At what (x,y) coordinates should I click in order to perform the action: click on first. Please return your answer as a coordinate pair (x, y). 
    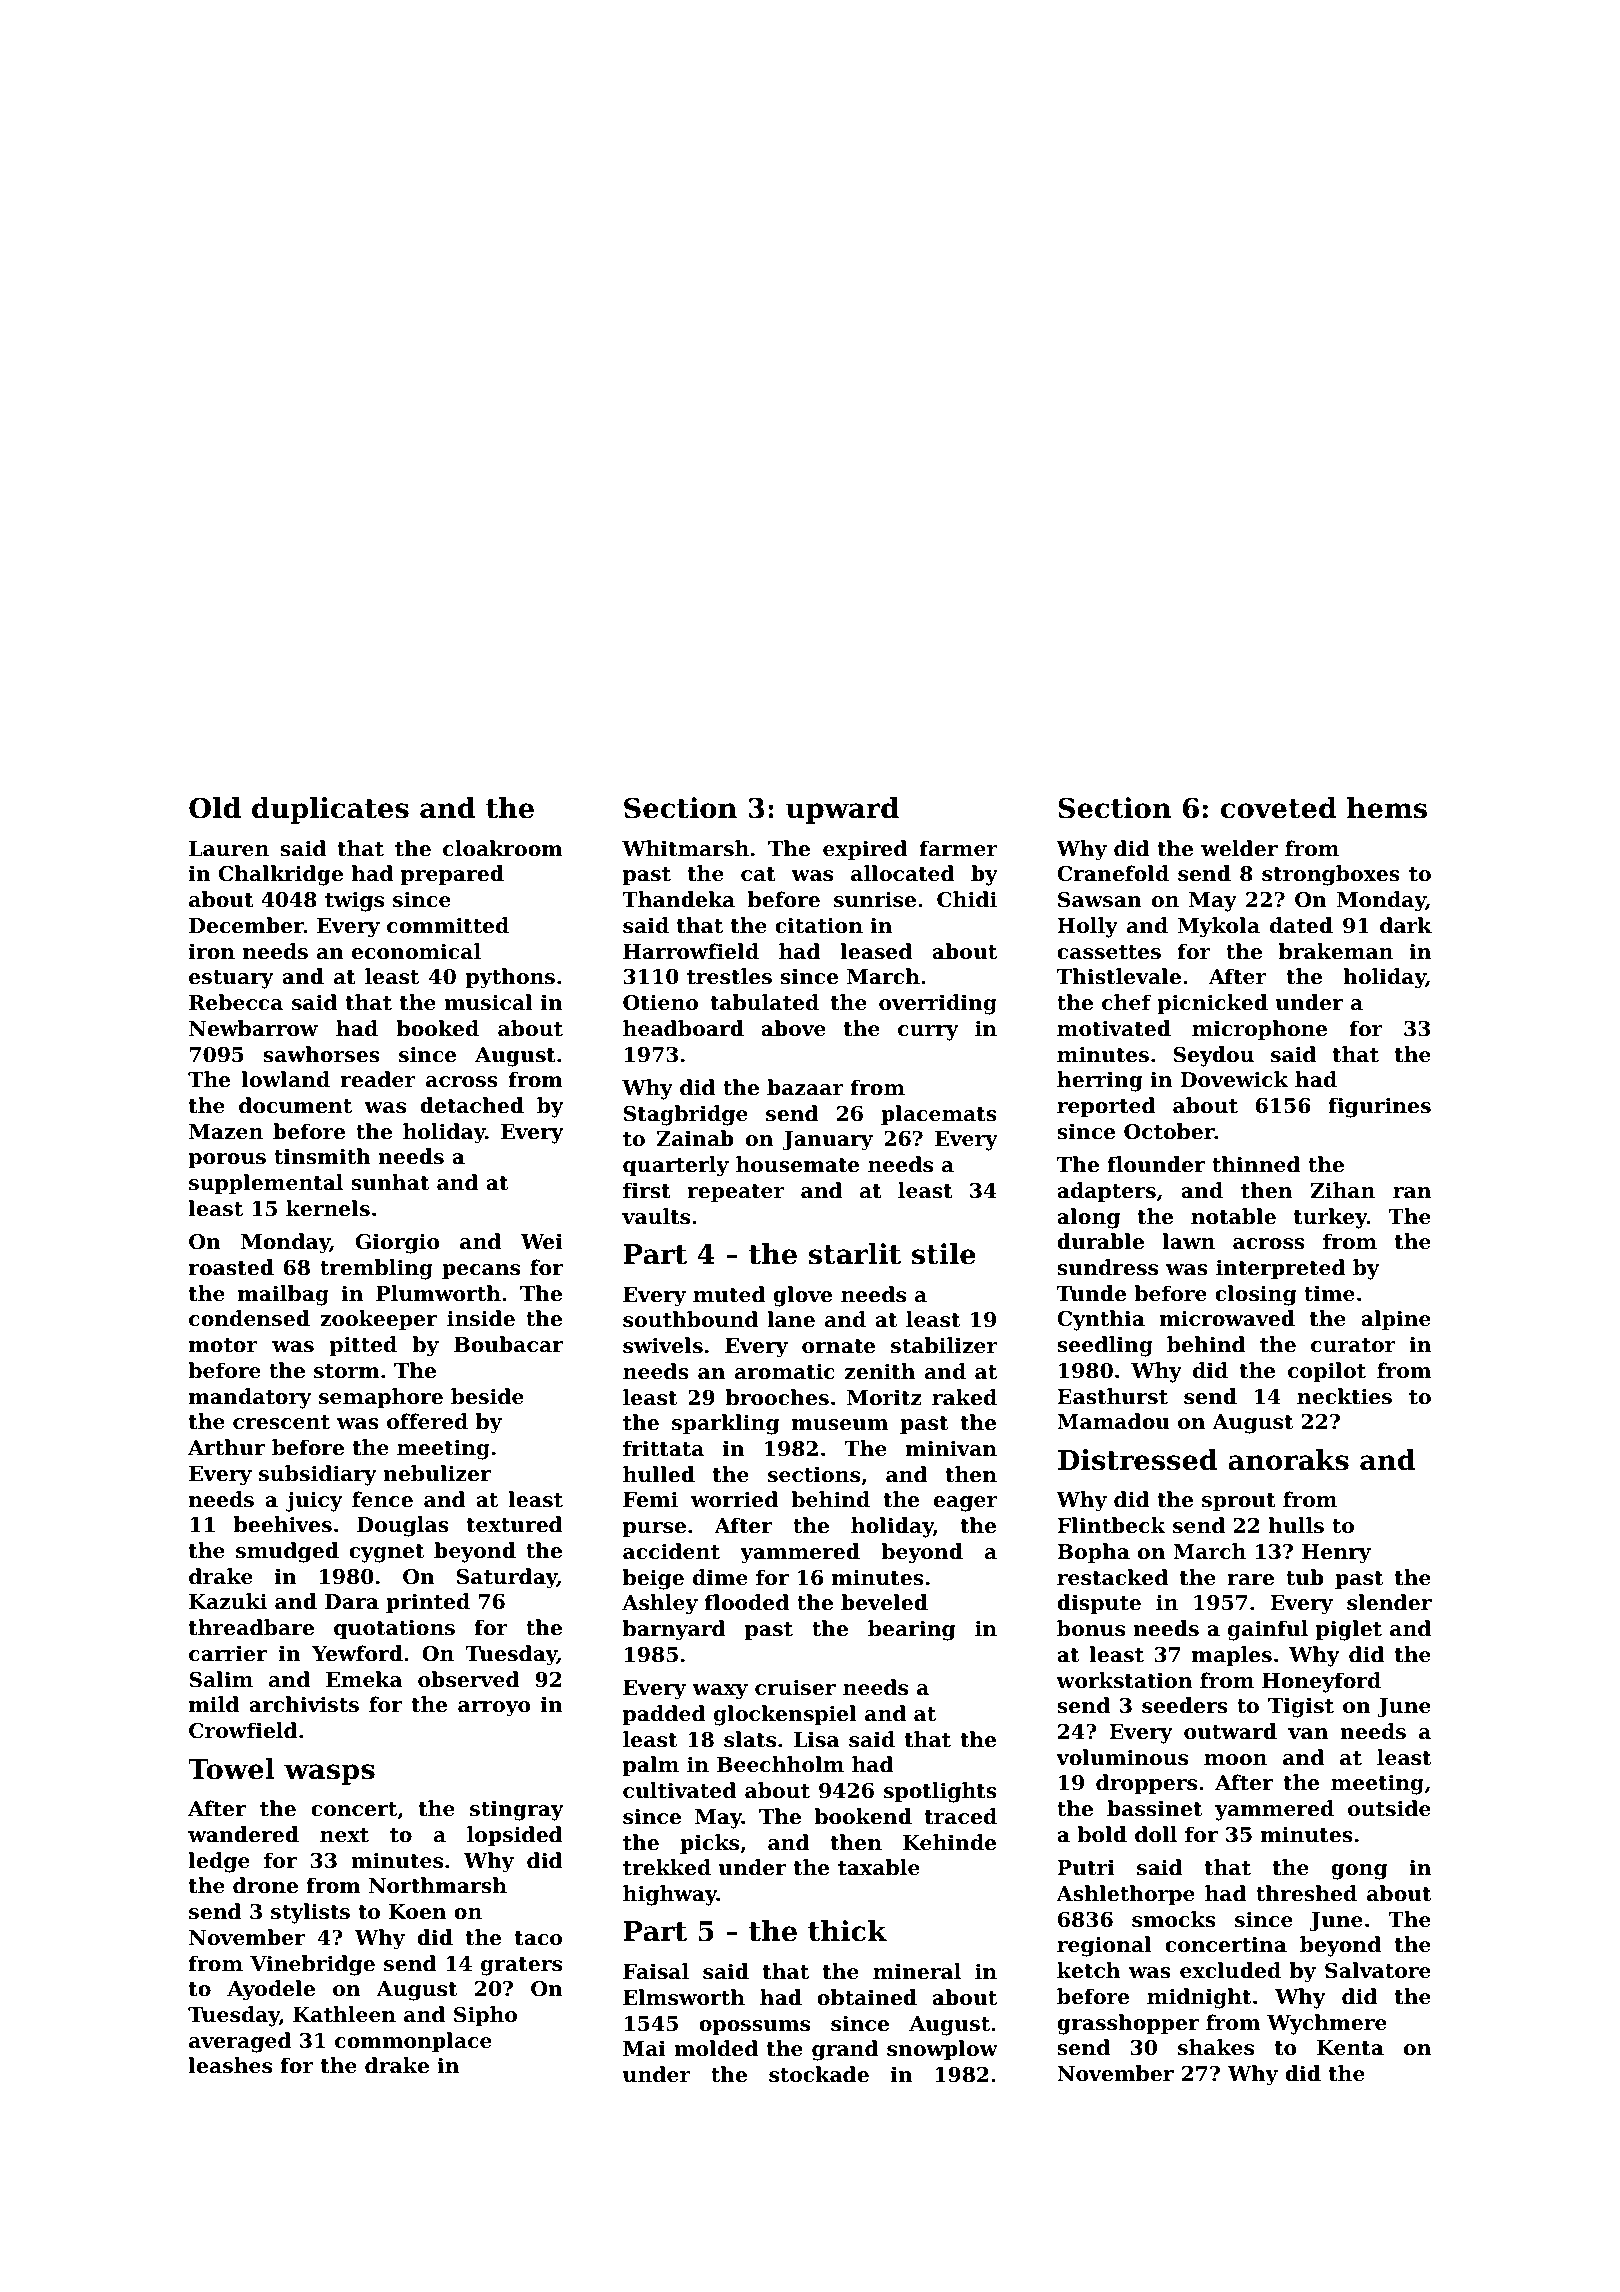
    Looking at the image, I should click on (647, 1190).
